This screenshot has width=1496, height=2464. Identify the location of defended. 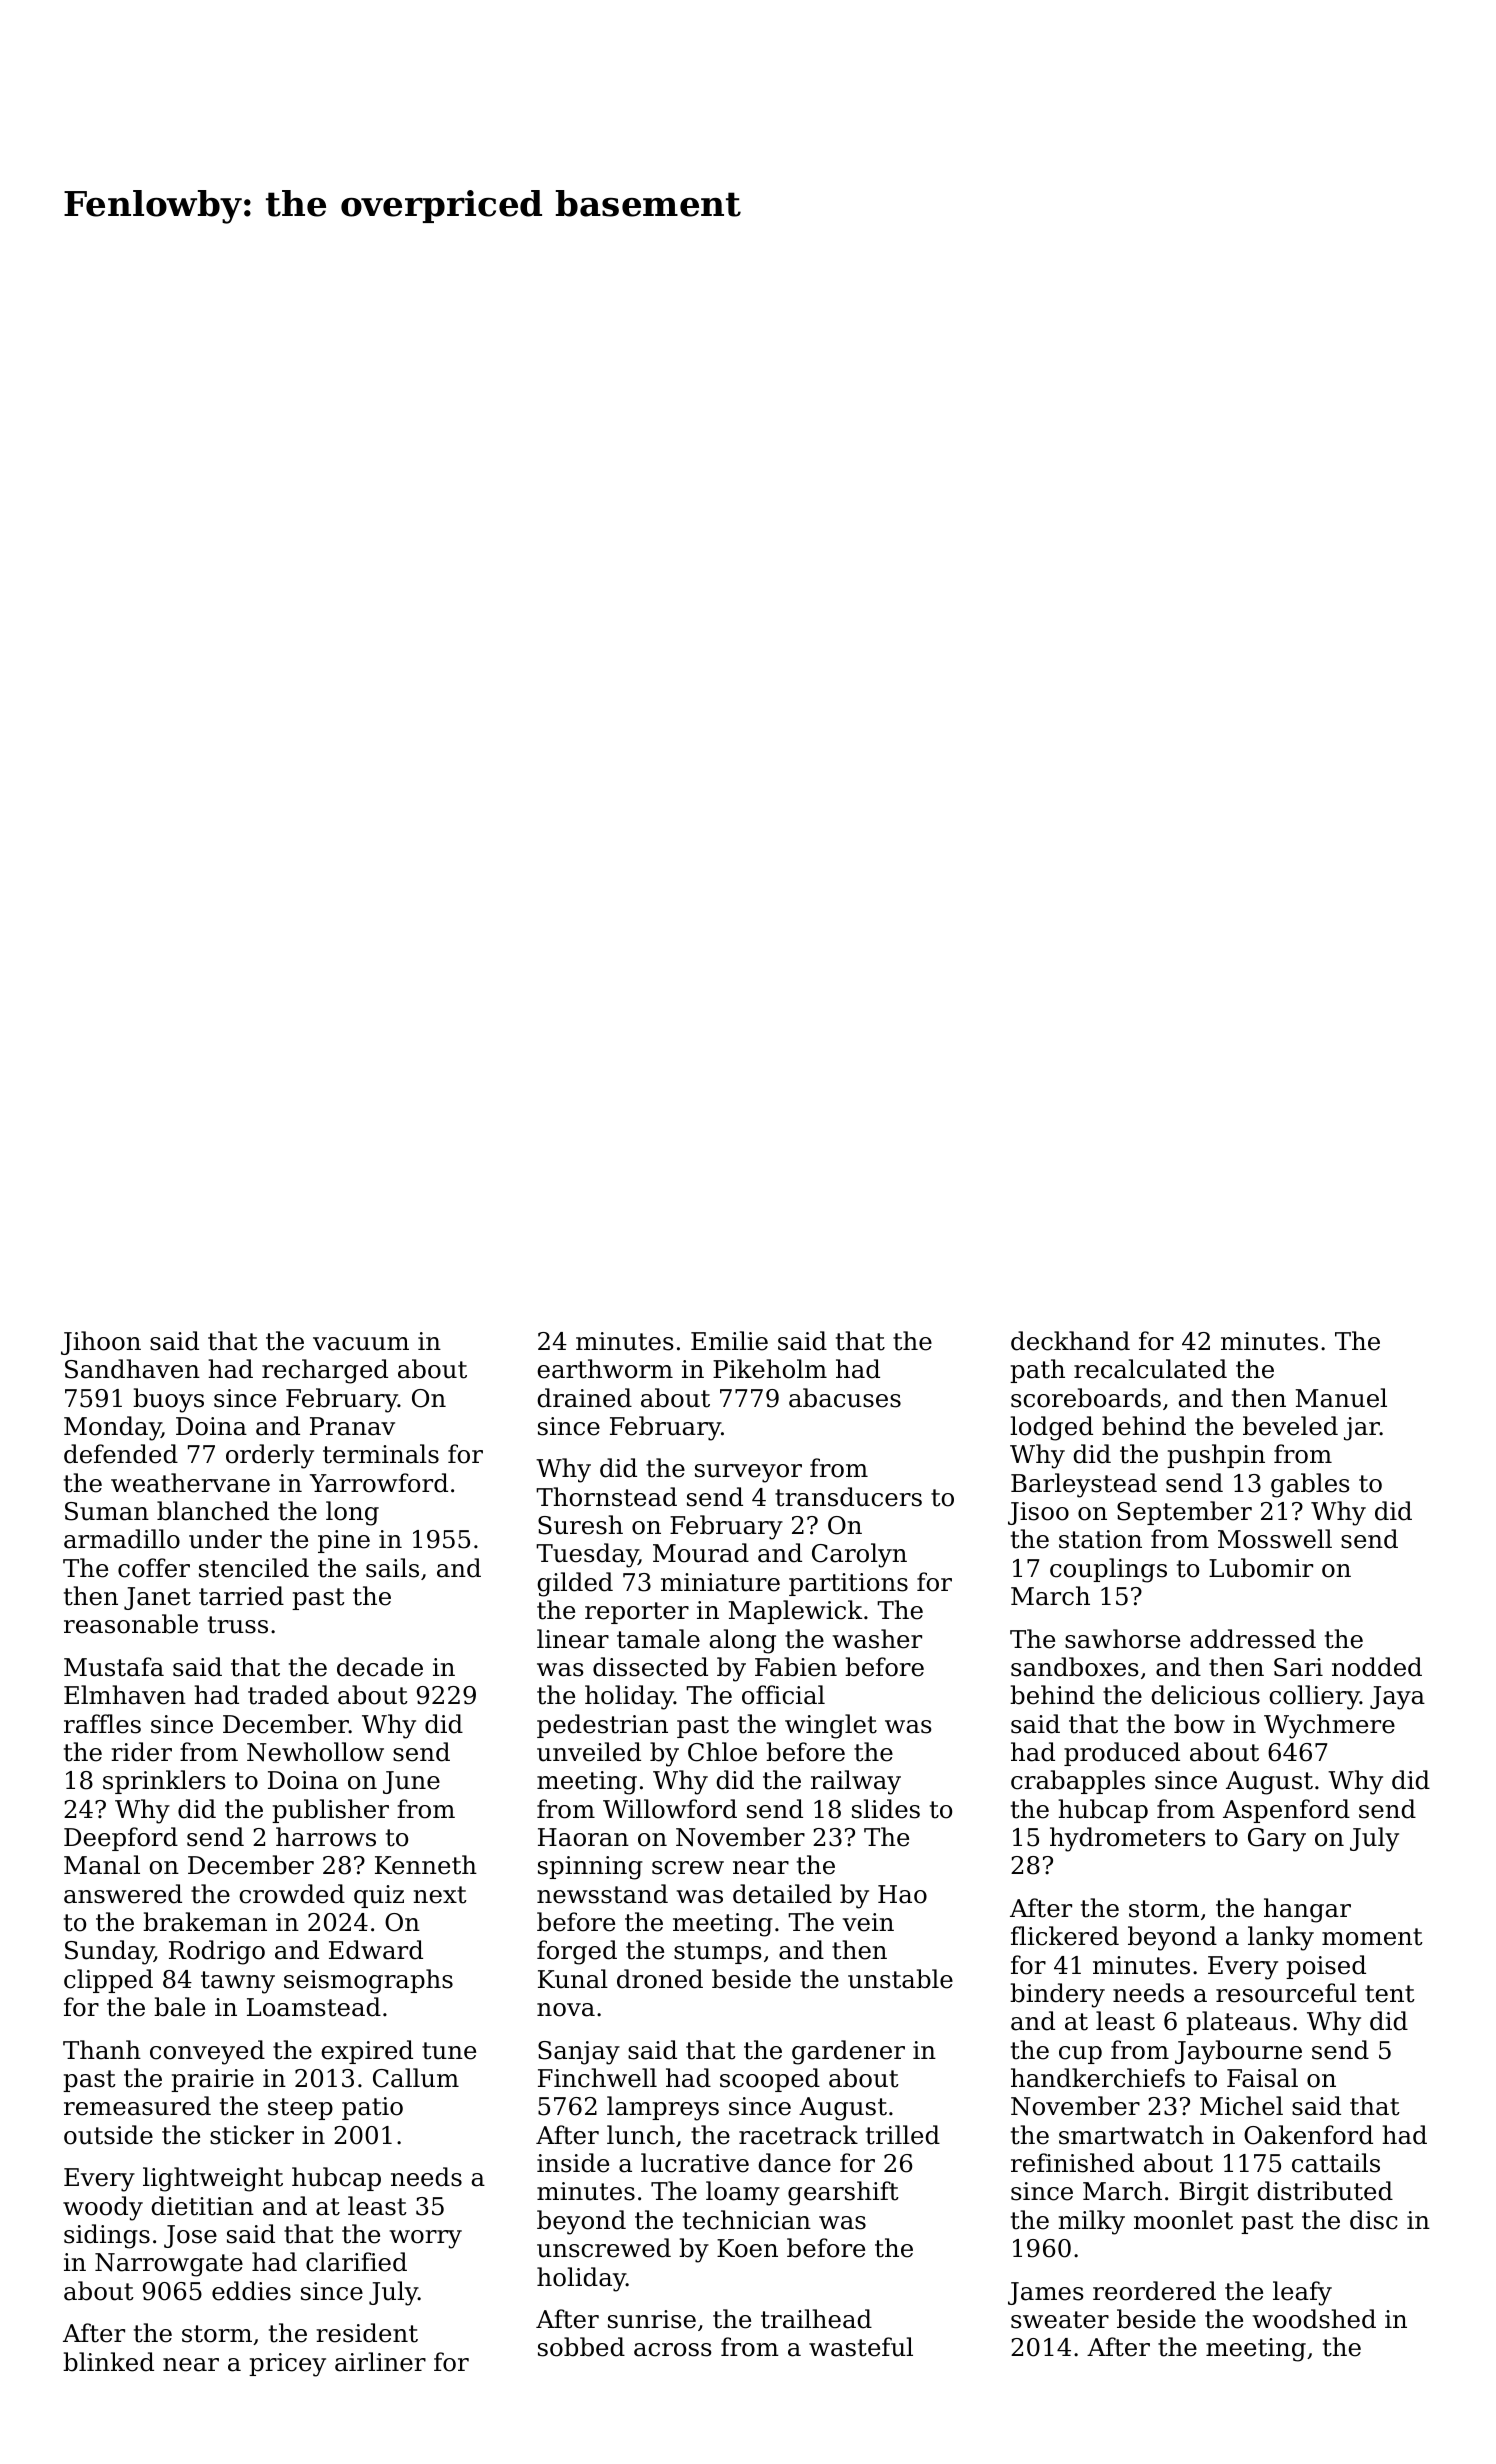
(121, 1454).
